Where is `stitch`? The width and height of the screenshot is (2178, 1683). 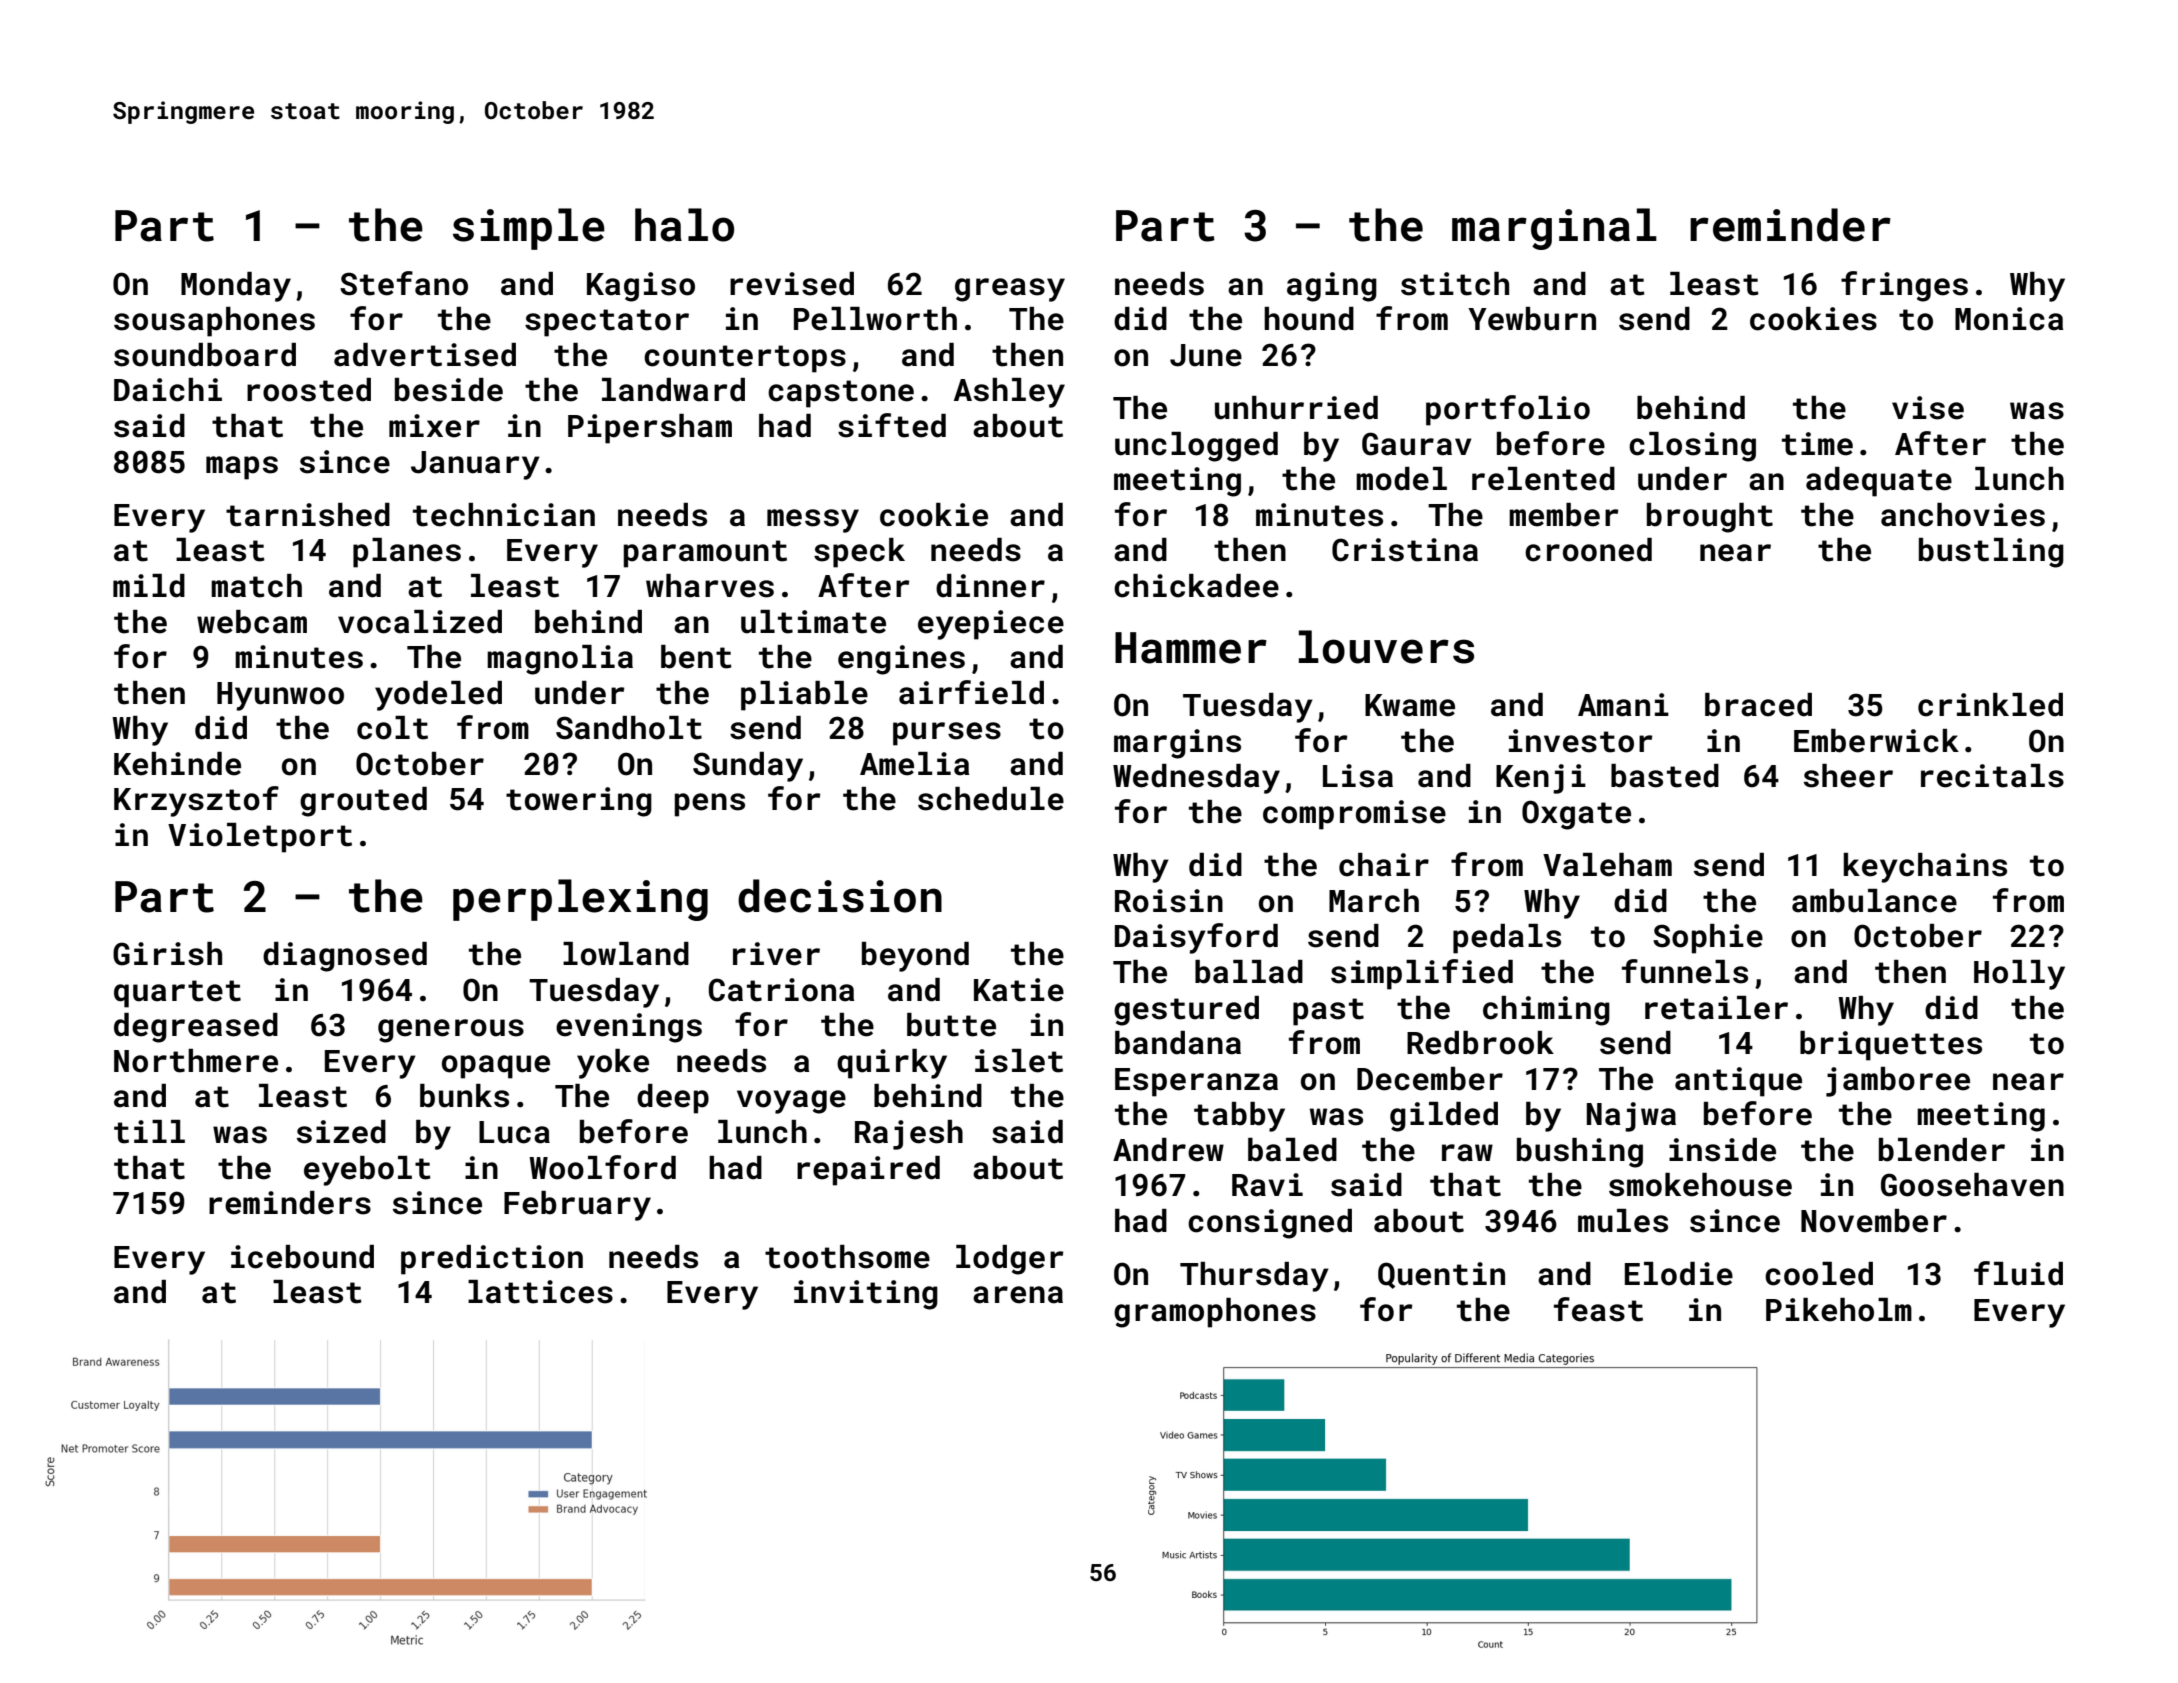 stitch is located at coordinates (1455, 284).
